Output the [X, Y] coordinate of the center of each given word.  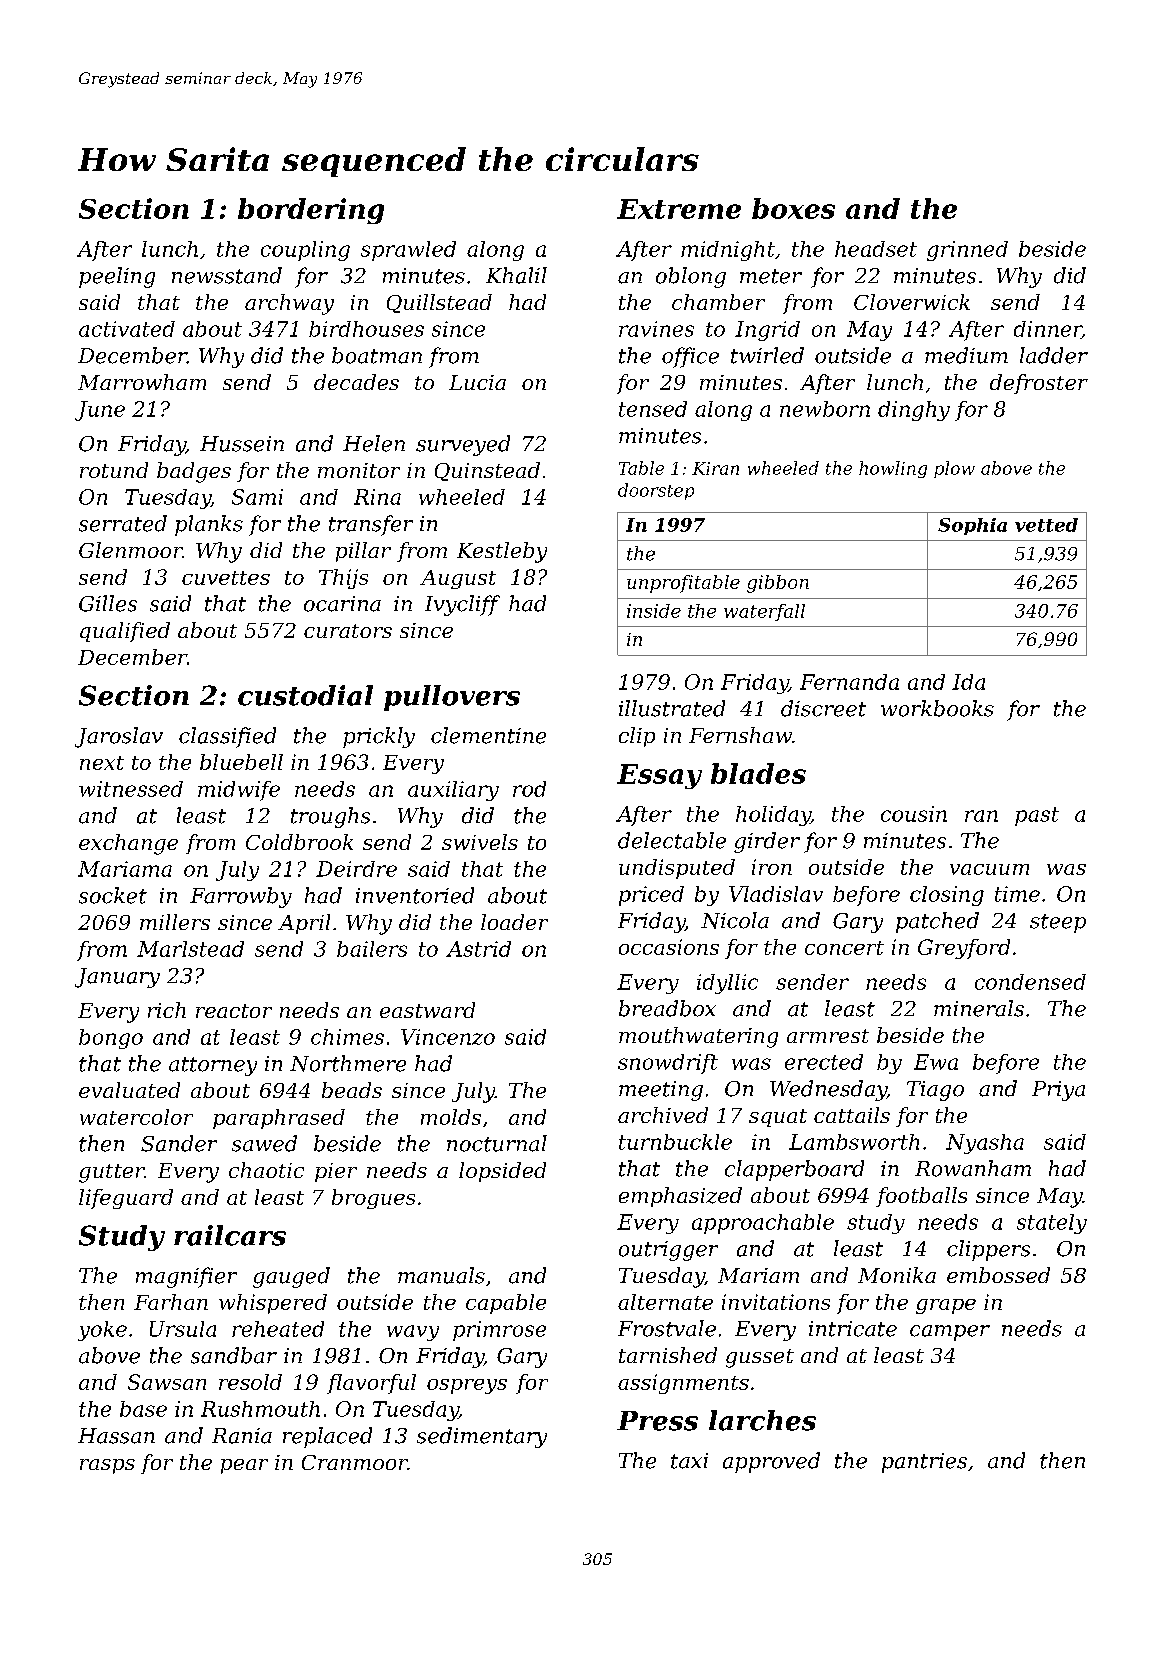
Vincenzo [448, 1037]
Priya [1058, 1091]
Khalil [516, 275]
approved [771, 1462]
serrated [123, 523]
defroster [1039, 384]
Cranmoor [355, 1462]
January [117, 978]
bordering [311, 211]
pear [244, 1466]
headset [876, 249]
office [690, 357]
